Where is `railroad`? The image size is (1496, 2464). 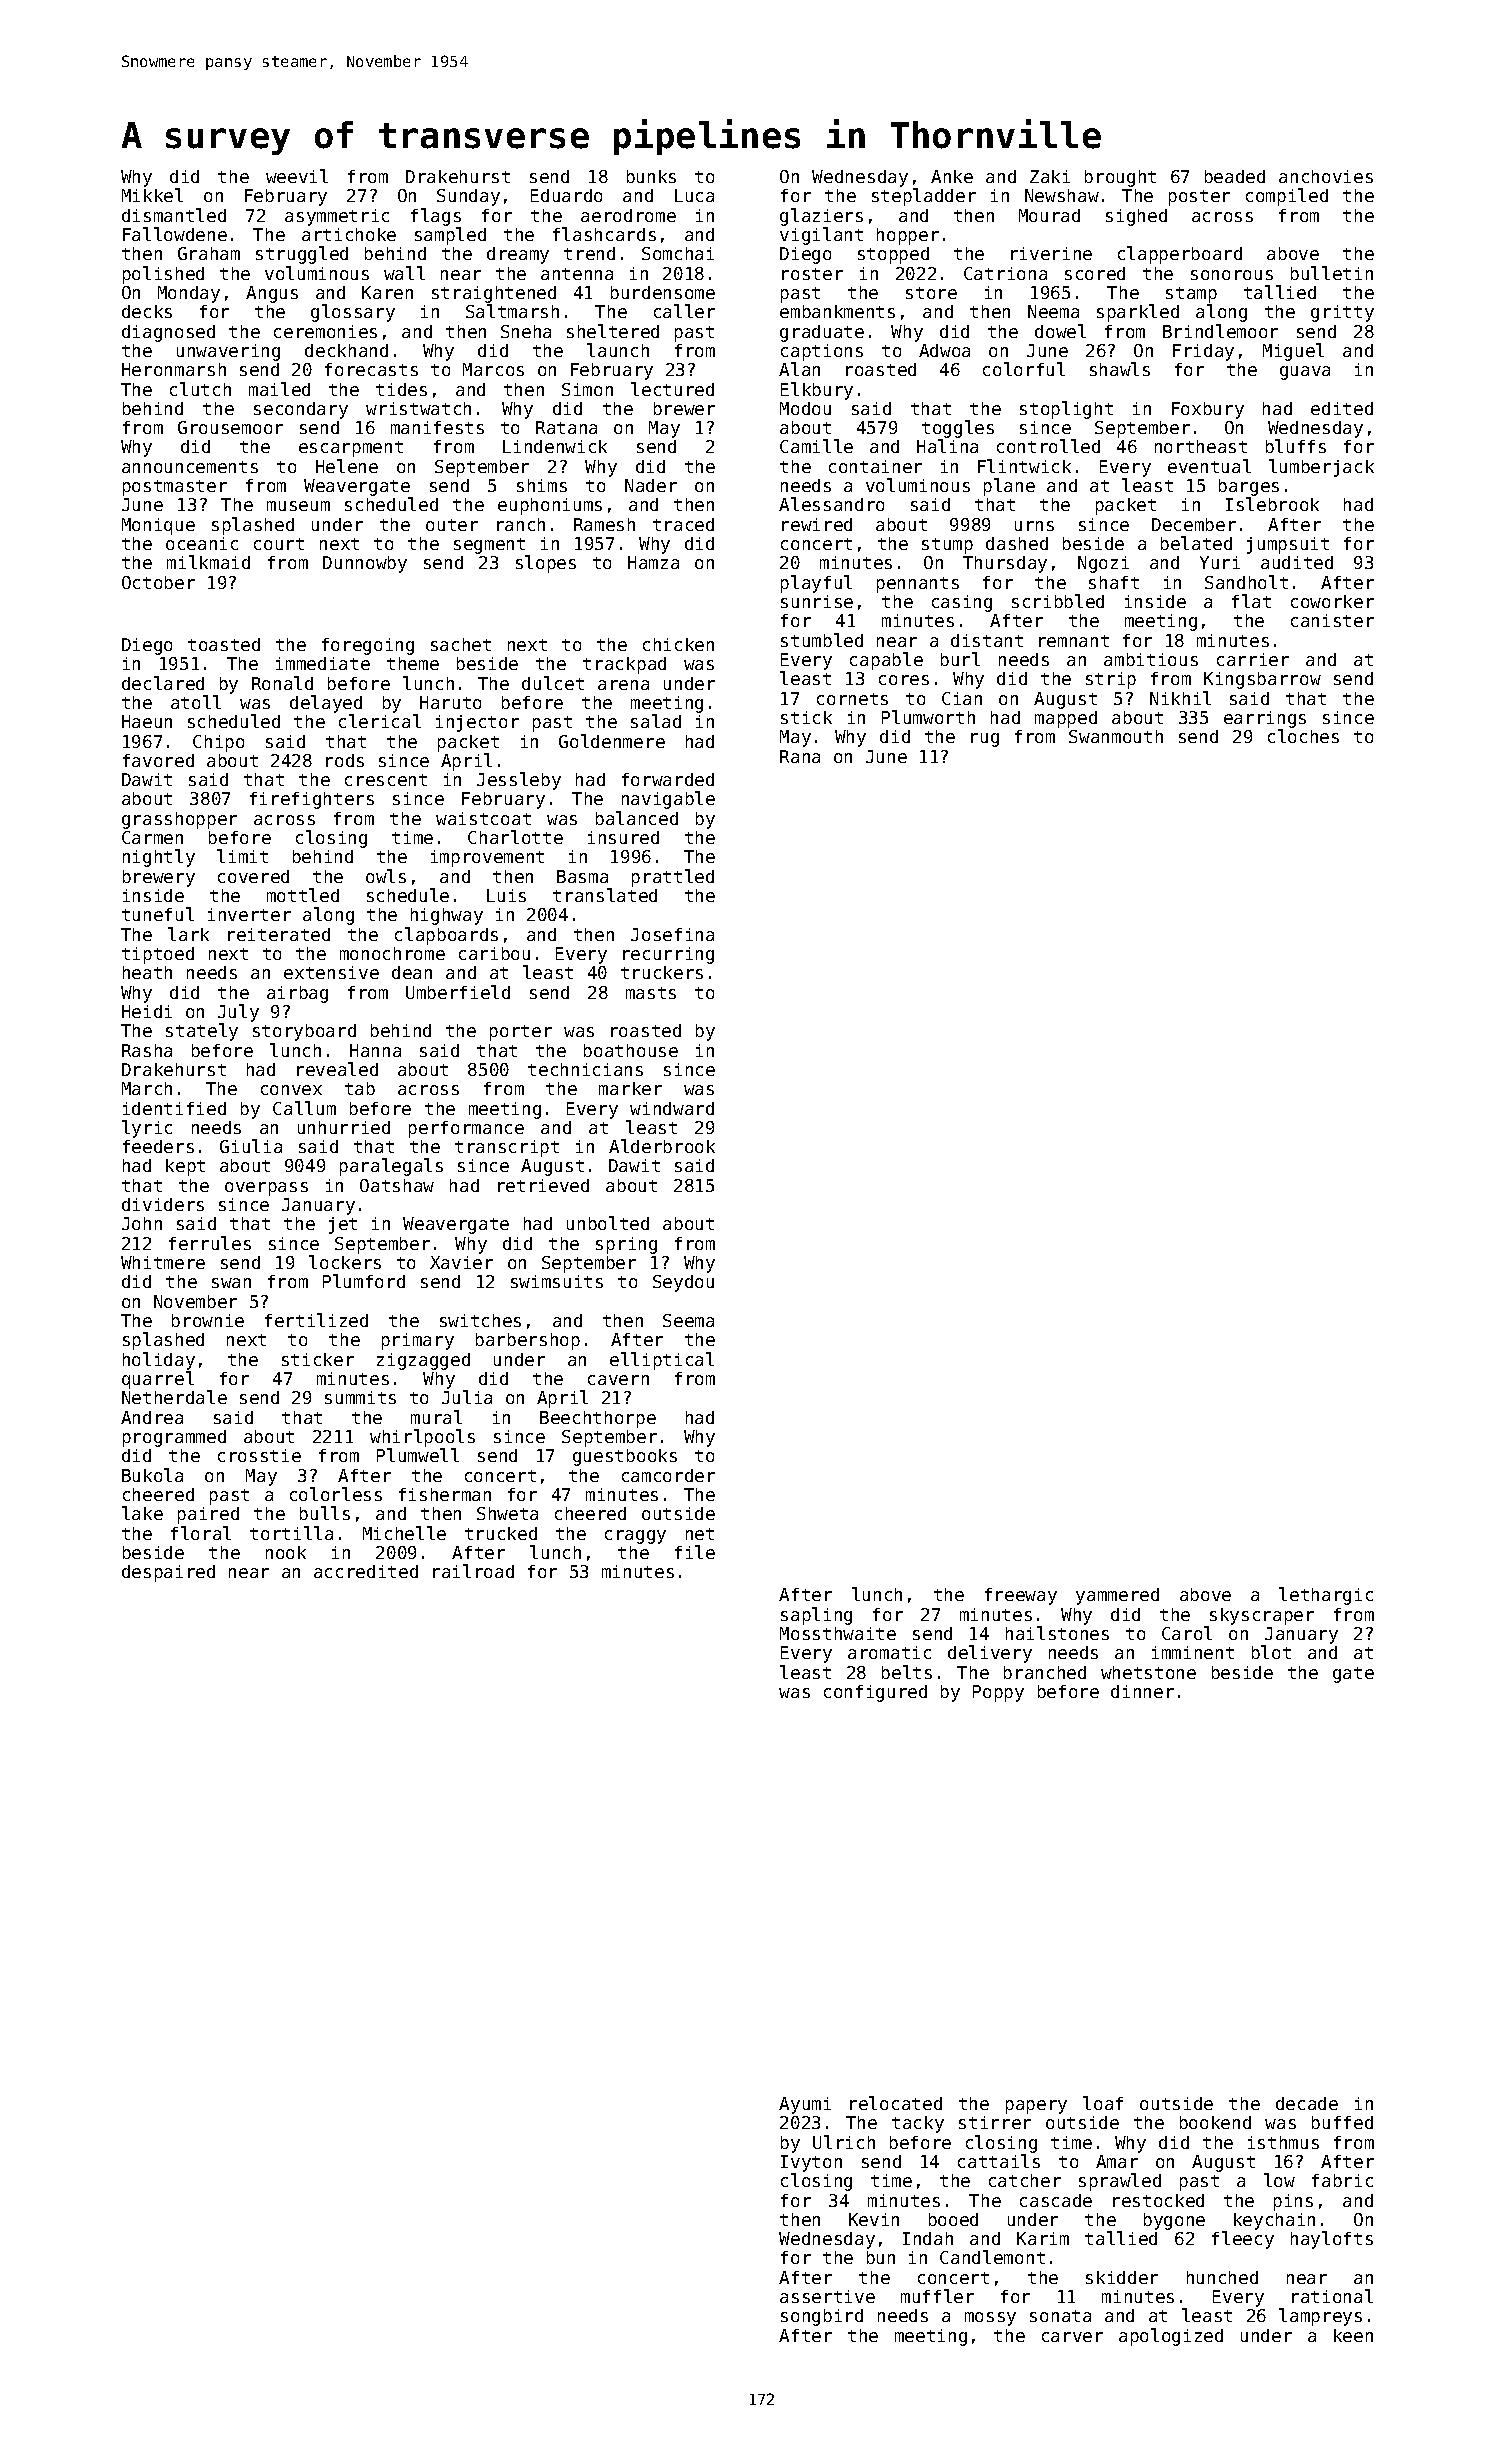
railroad is located at coordinates (473, 1571).
